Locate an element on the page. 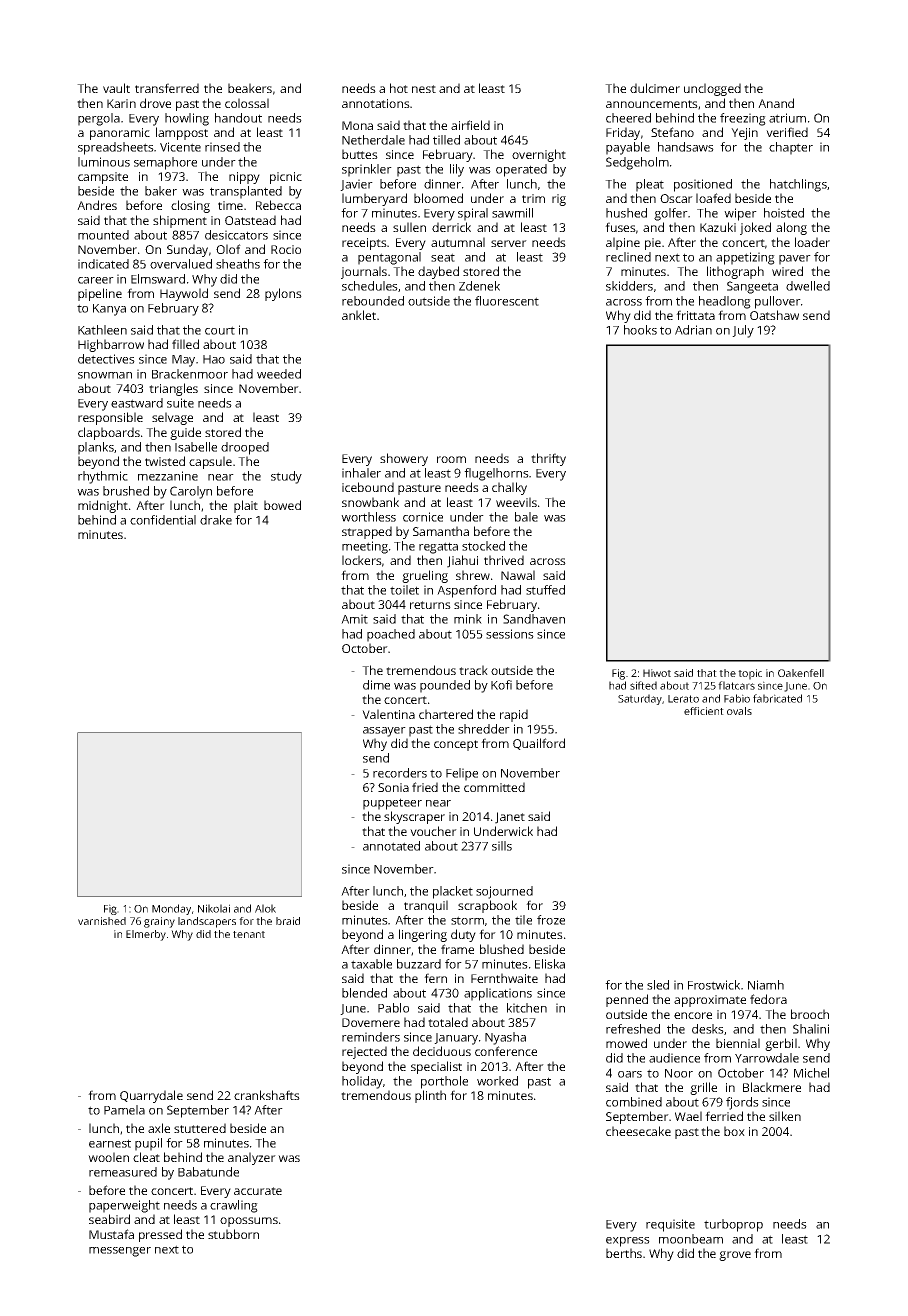 The height and width of the document is (1316, 908). showery is located at coordinates (404, 459).
